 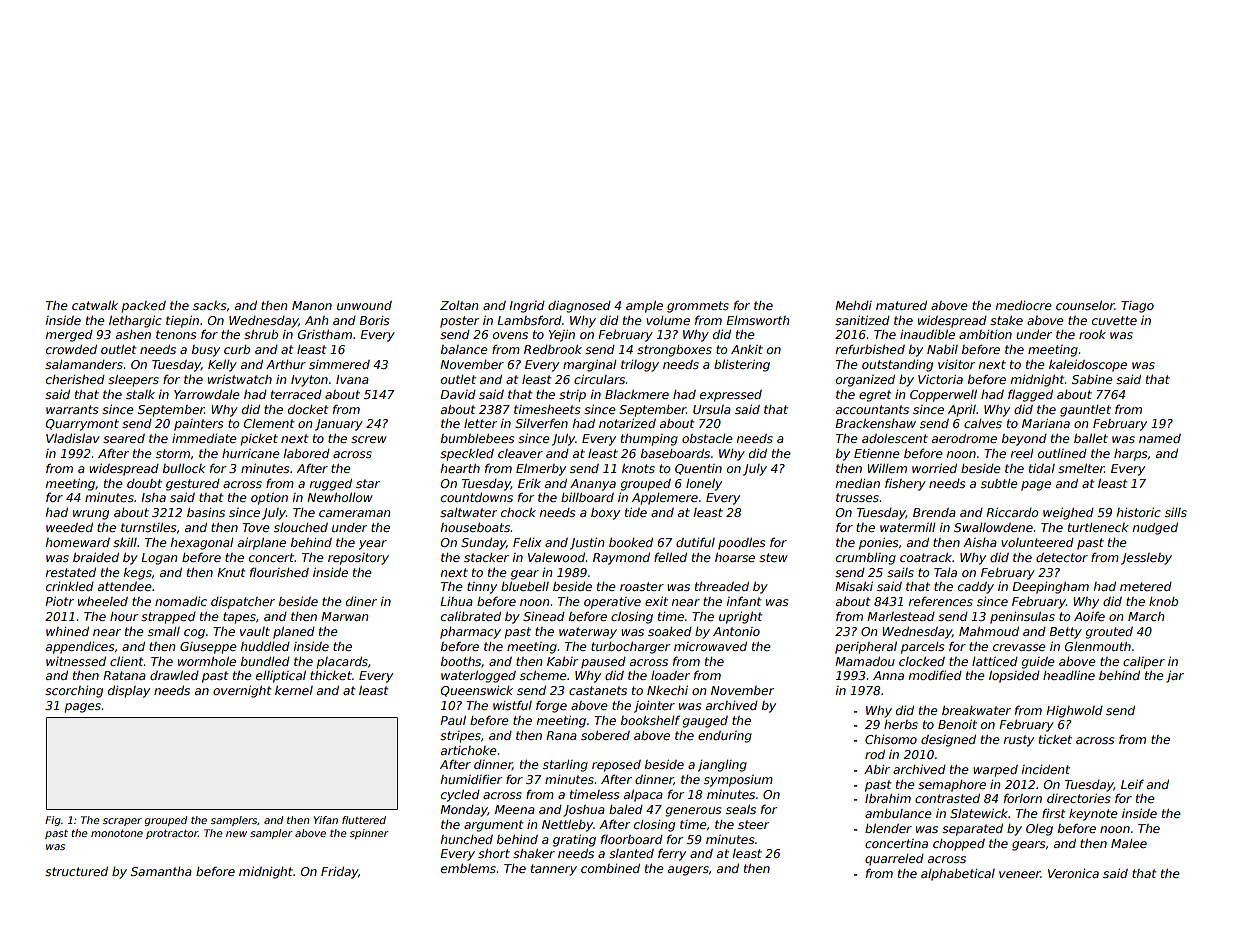 What do you see at coordinates (1022, 453) in the document?
I see `reel` at bounding box center [1022, 453].
